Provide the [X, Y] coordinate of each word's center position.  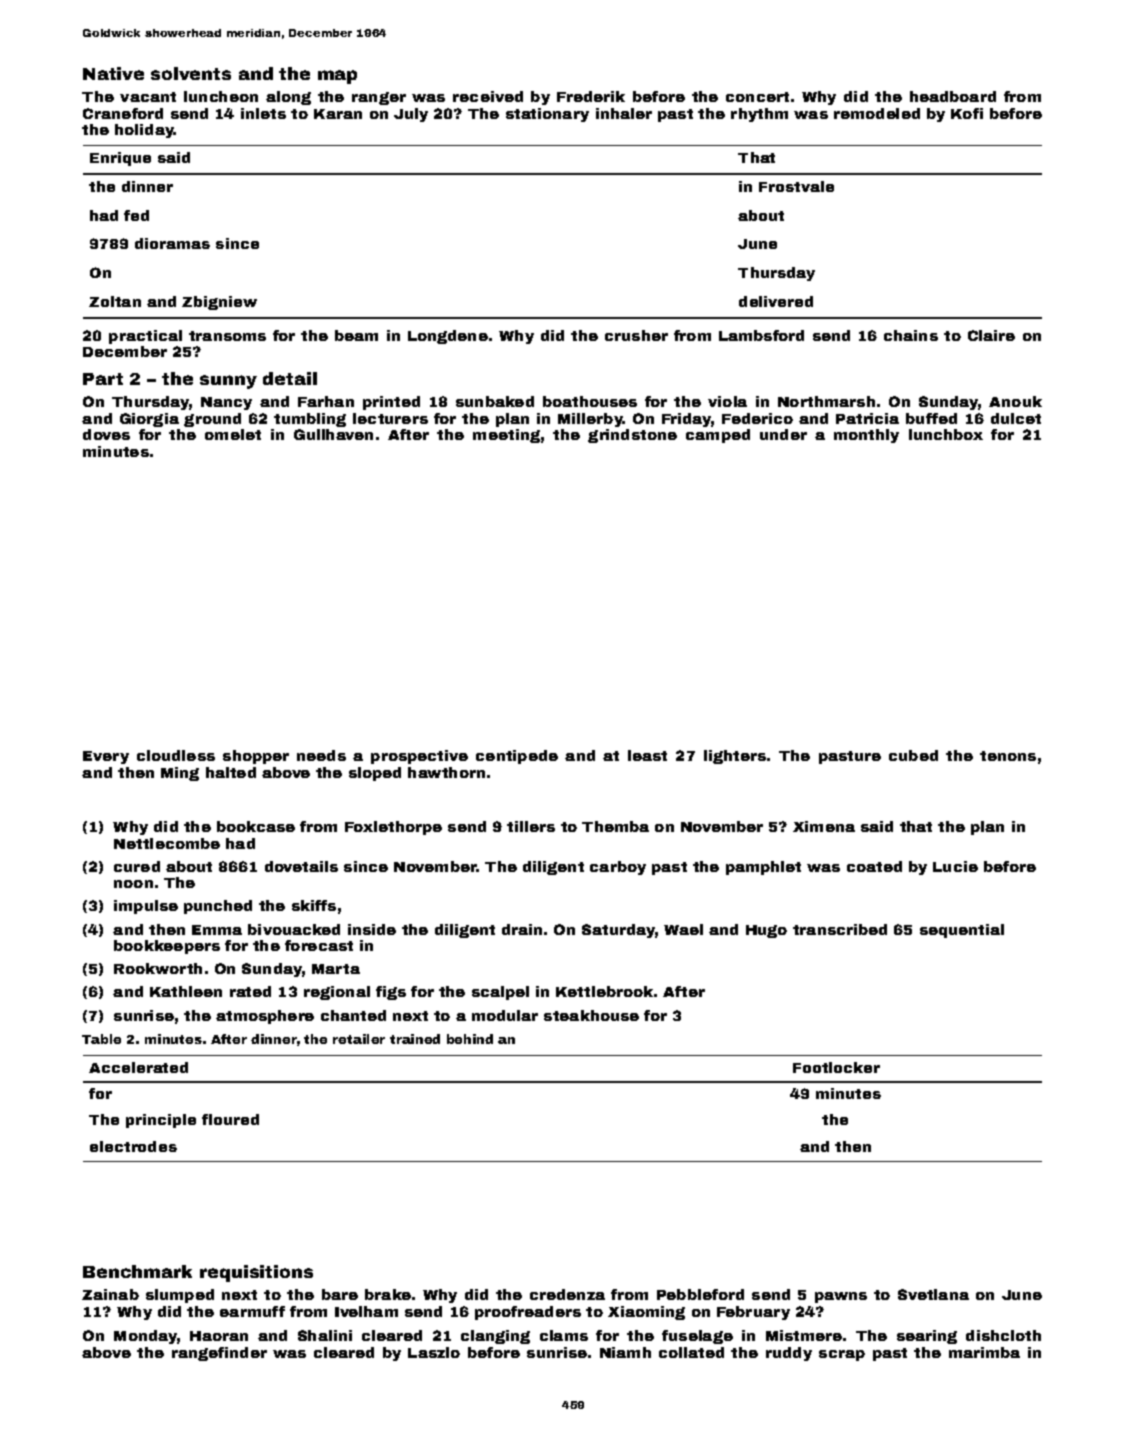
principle [161, 1121]
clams [564, 1335]
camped [718, 436]
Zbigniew [219, 303]
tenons [1008, 756]
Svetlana [933, 1294]
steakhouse [591, 1015]
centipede [517, 757]
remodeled [877, 113]
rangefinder [219, 1354]
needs [321, 755]
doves [106, 434]
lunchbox [946, 434]
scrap [842, 1355]
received [488, 96]
